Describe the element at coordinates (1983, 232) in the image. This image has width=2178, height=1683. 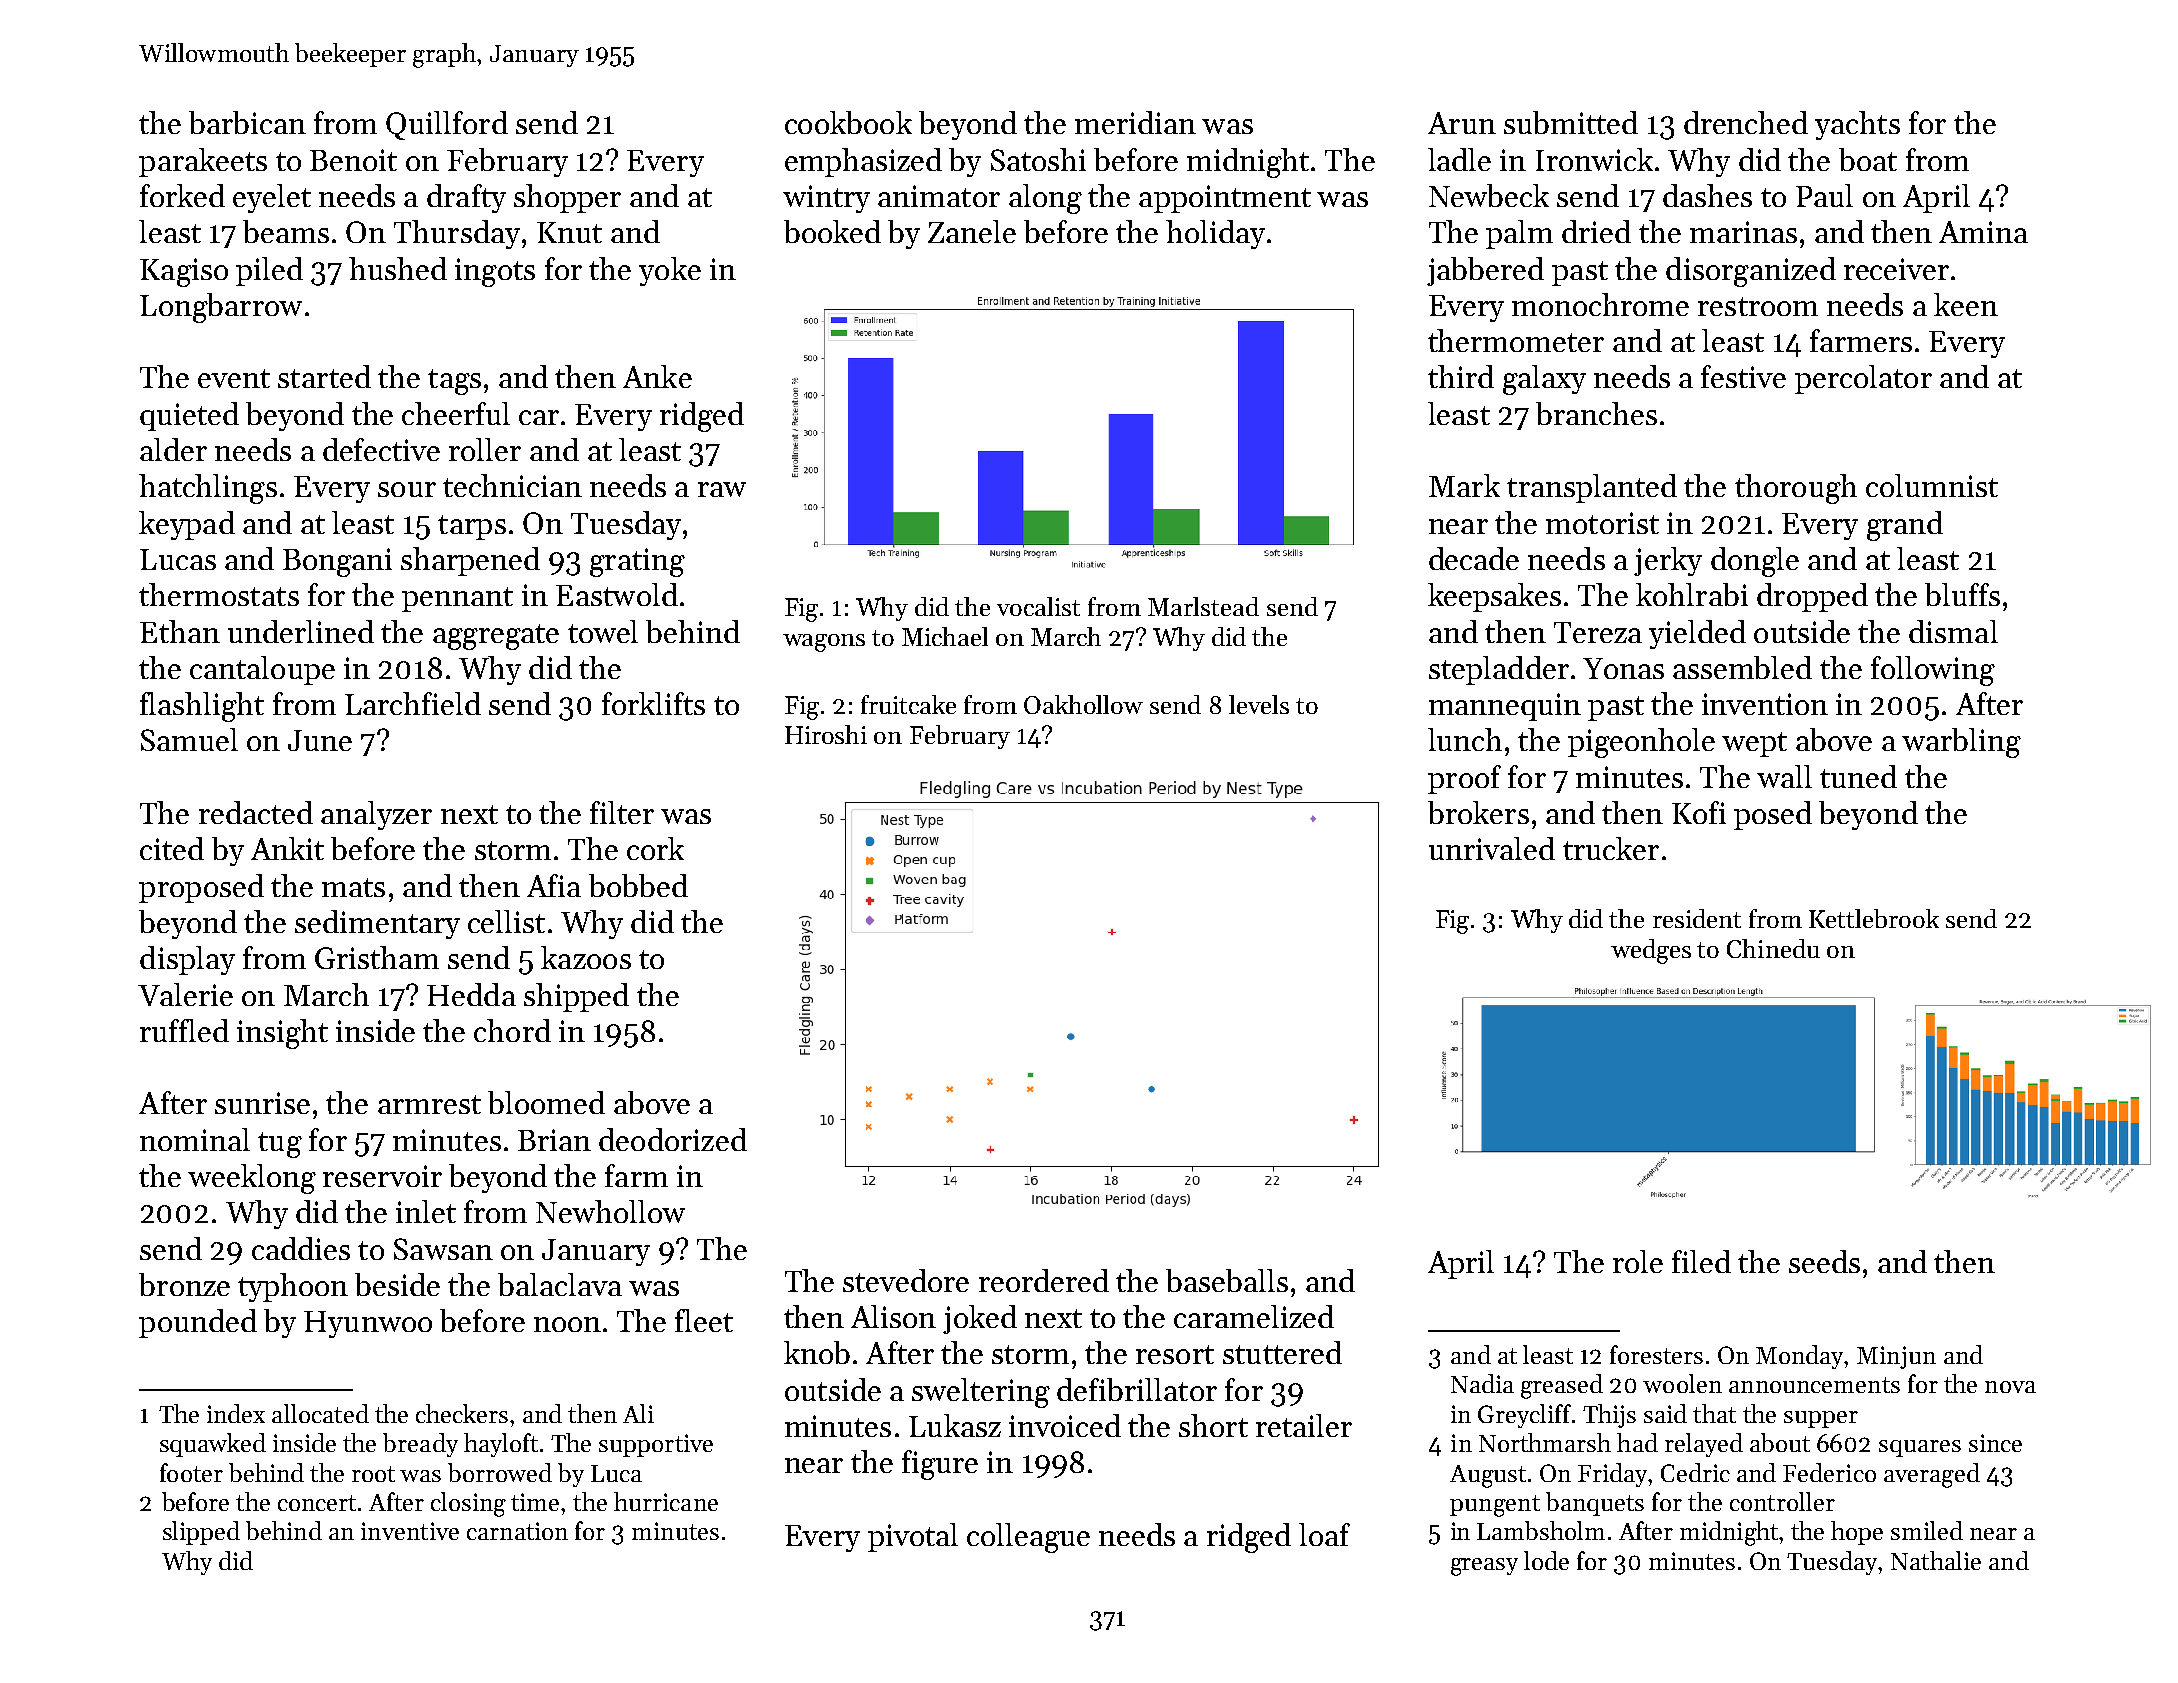
I see `Amina` at that location.
